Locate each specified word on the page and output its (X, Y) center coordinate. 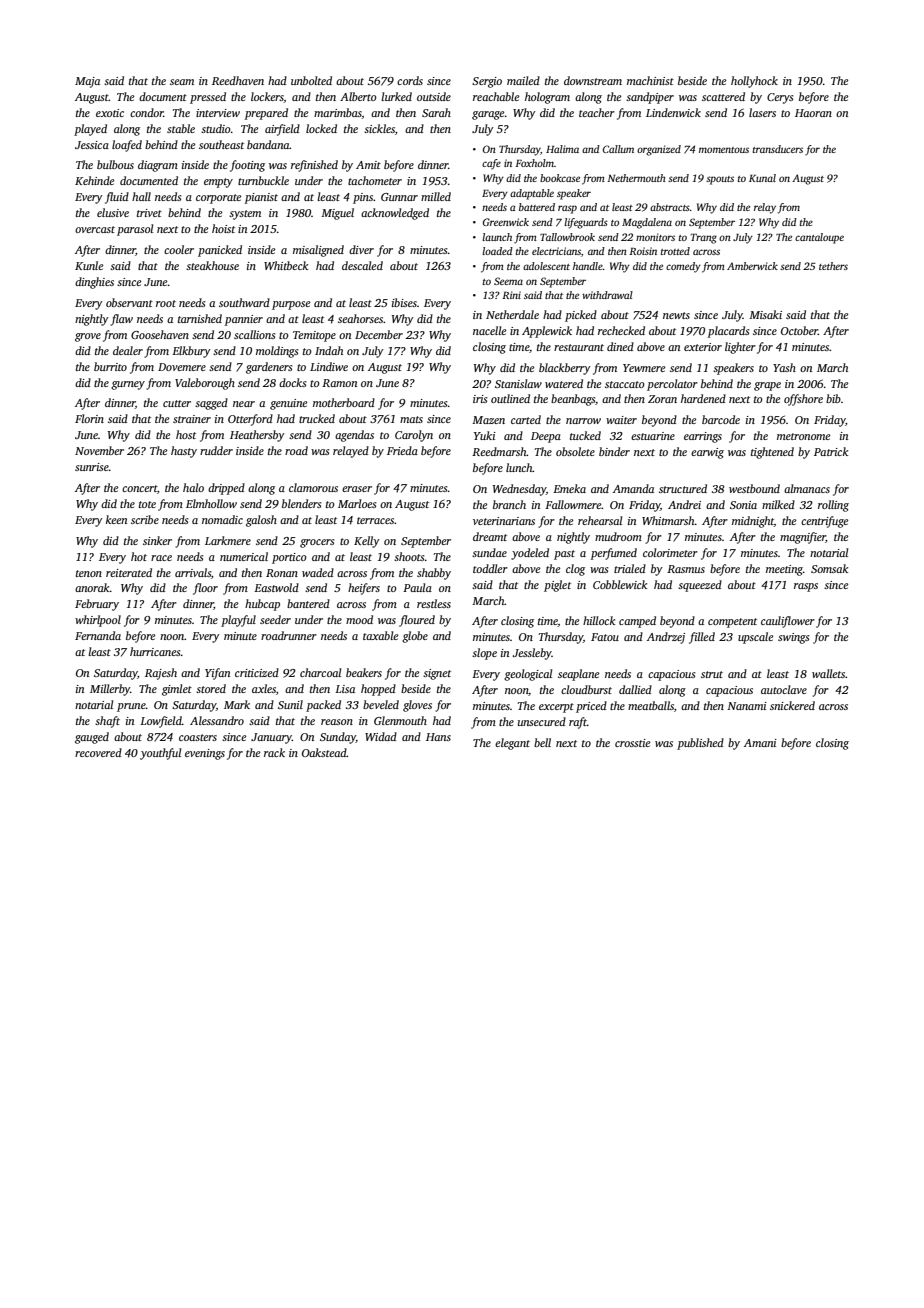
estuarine (653, 436)
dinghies (94, 283)
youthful (160, 754)
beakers (364, 672)
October (799, 330)
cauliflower (788, 622)
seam (182, 82)
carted (526, 419)
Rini (511, 295)
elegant (512, 744)
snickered (792, 705)
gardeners (269, 368)
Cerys (780, 98)
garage (488, 115)
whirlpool (98, 621)
